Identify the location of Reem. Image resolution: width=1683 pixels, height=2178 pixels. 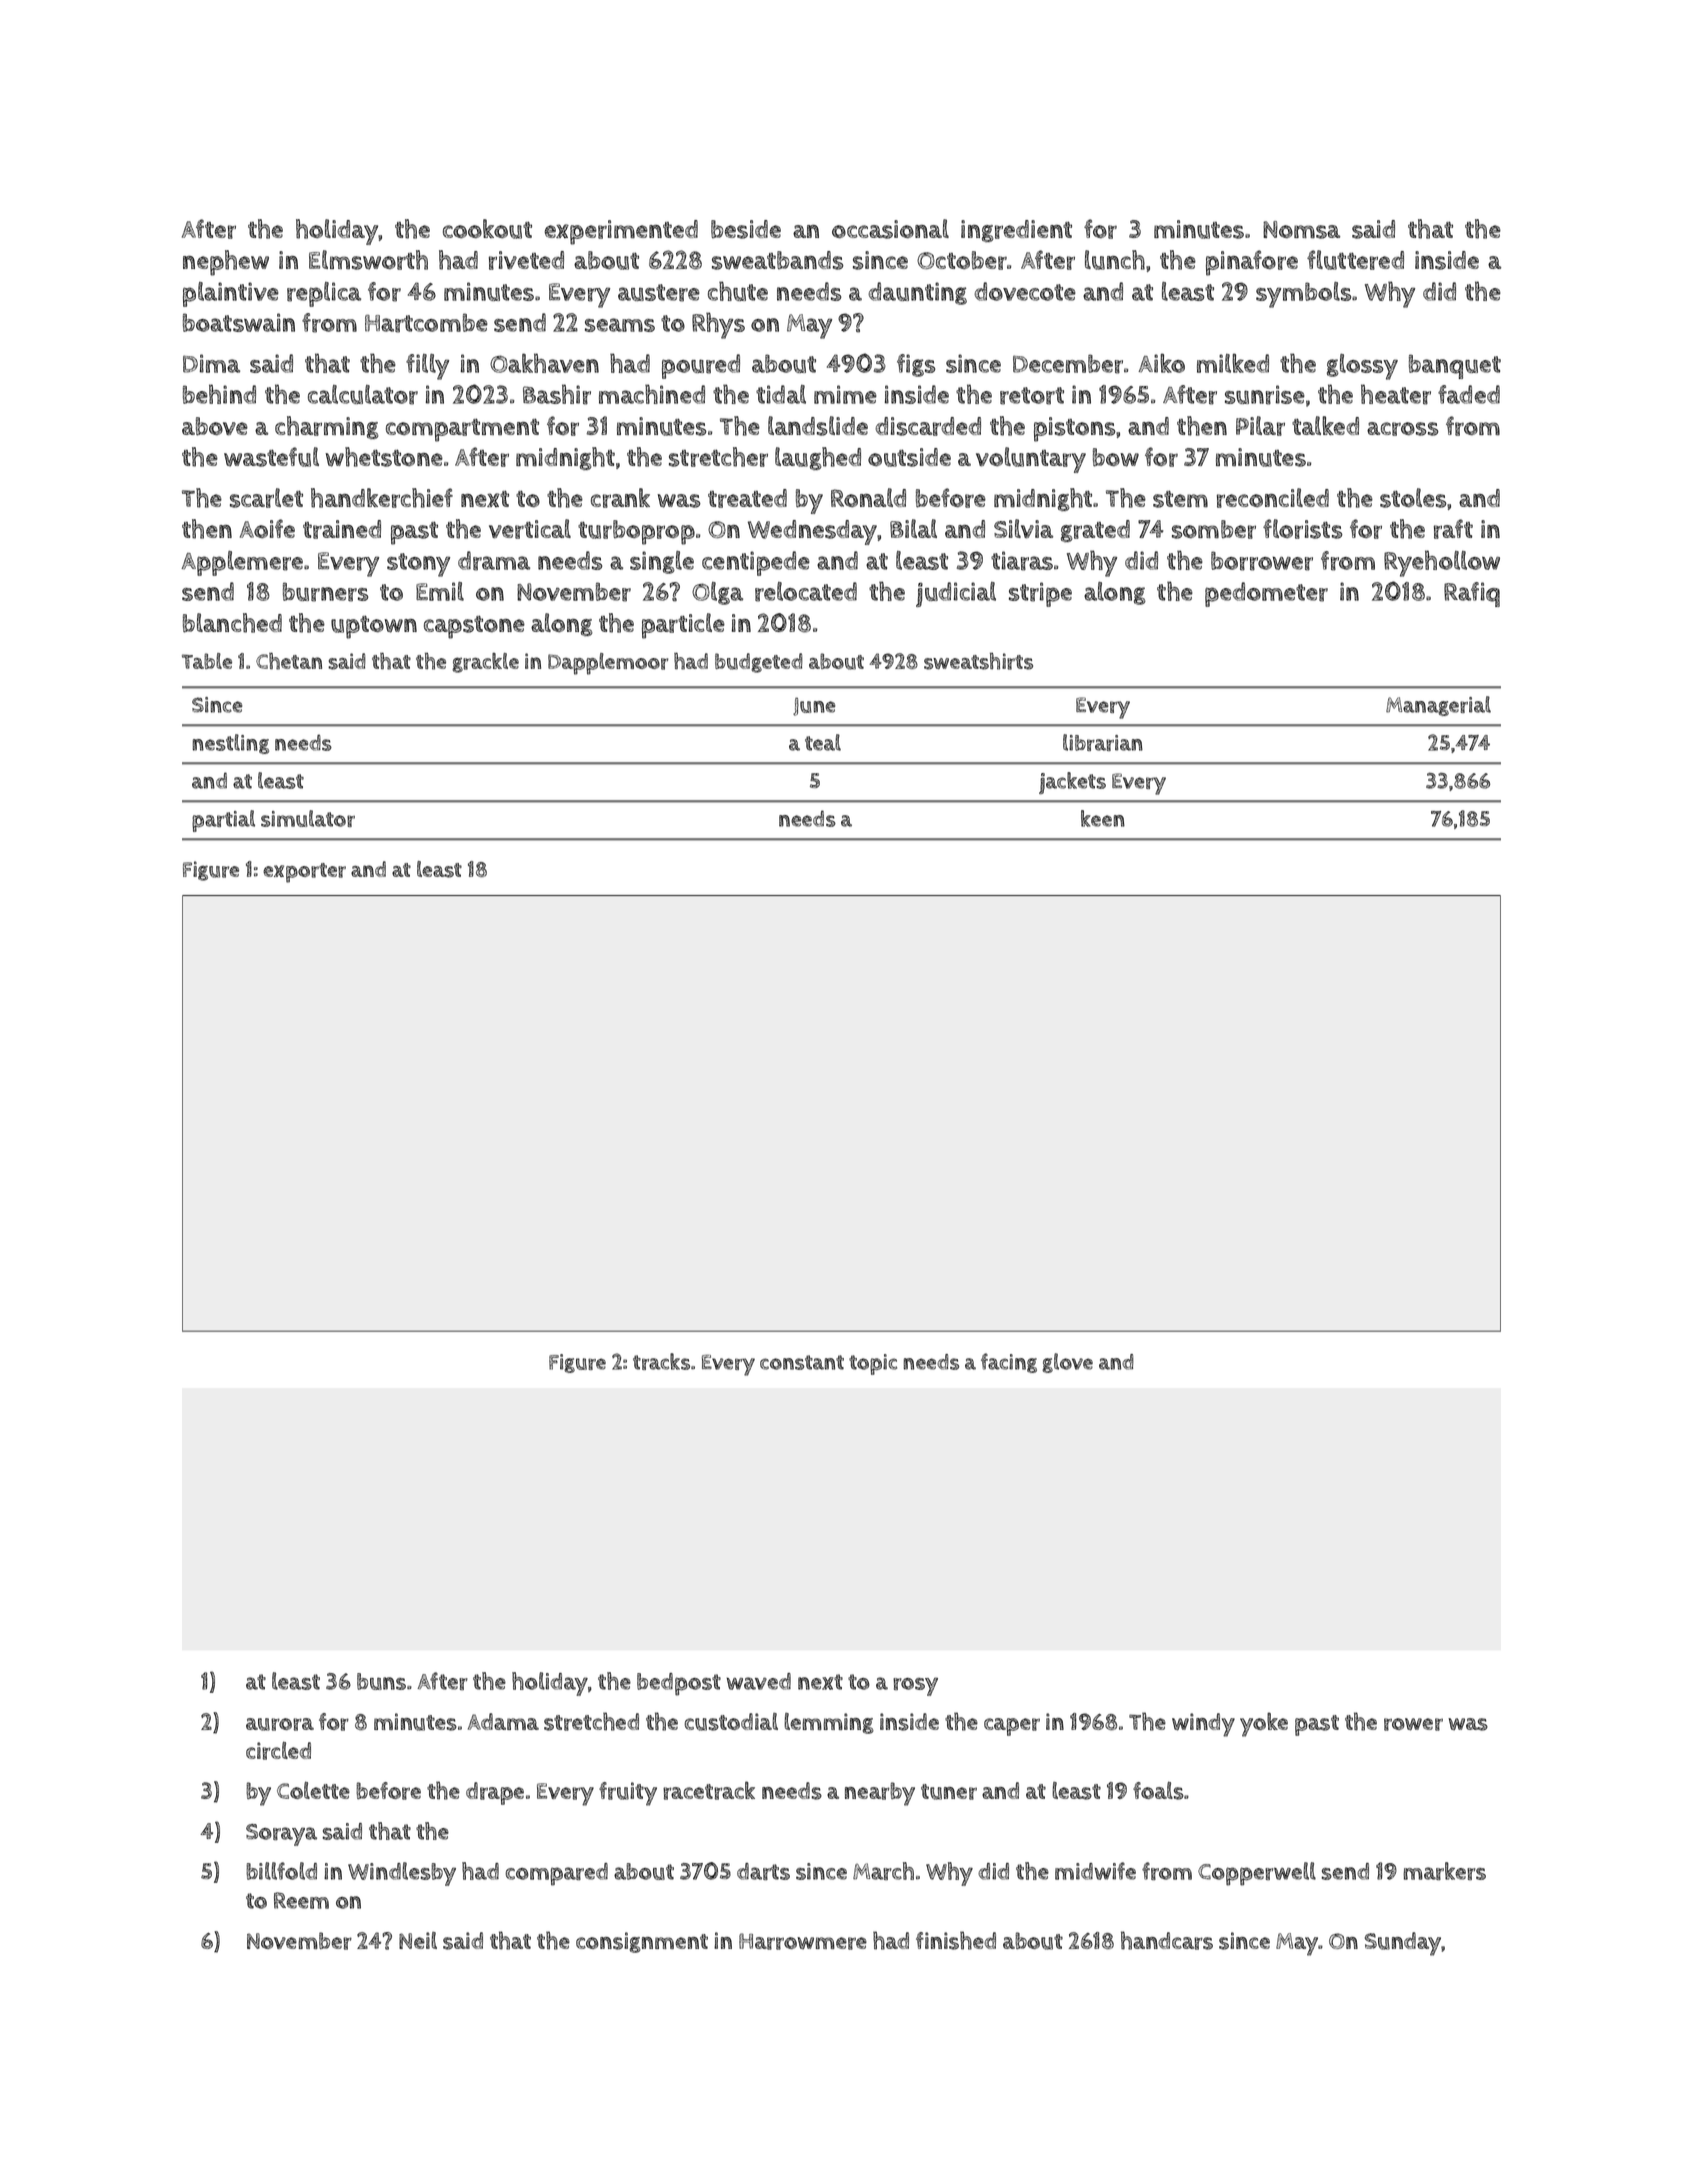
(301, 1900).
